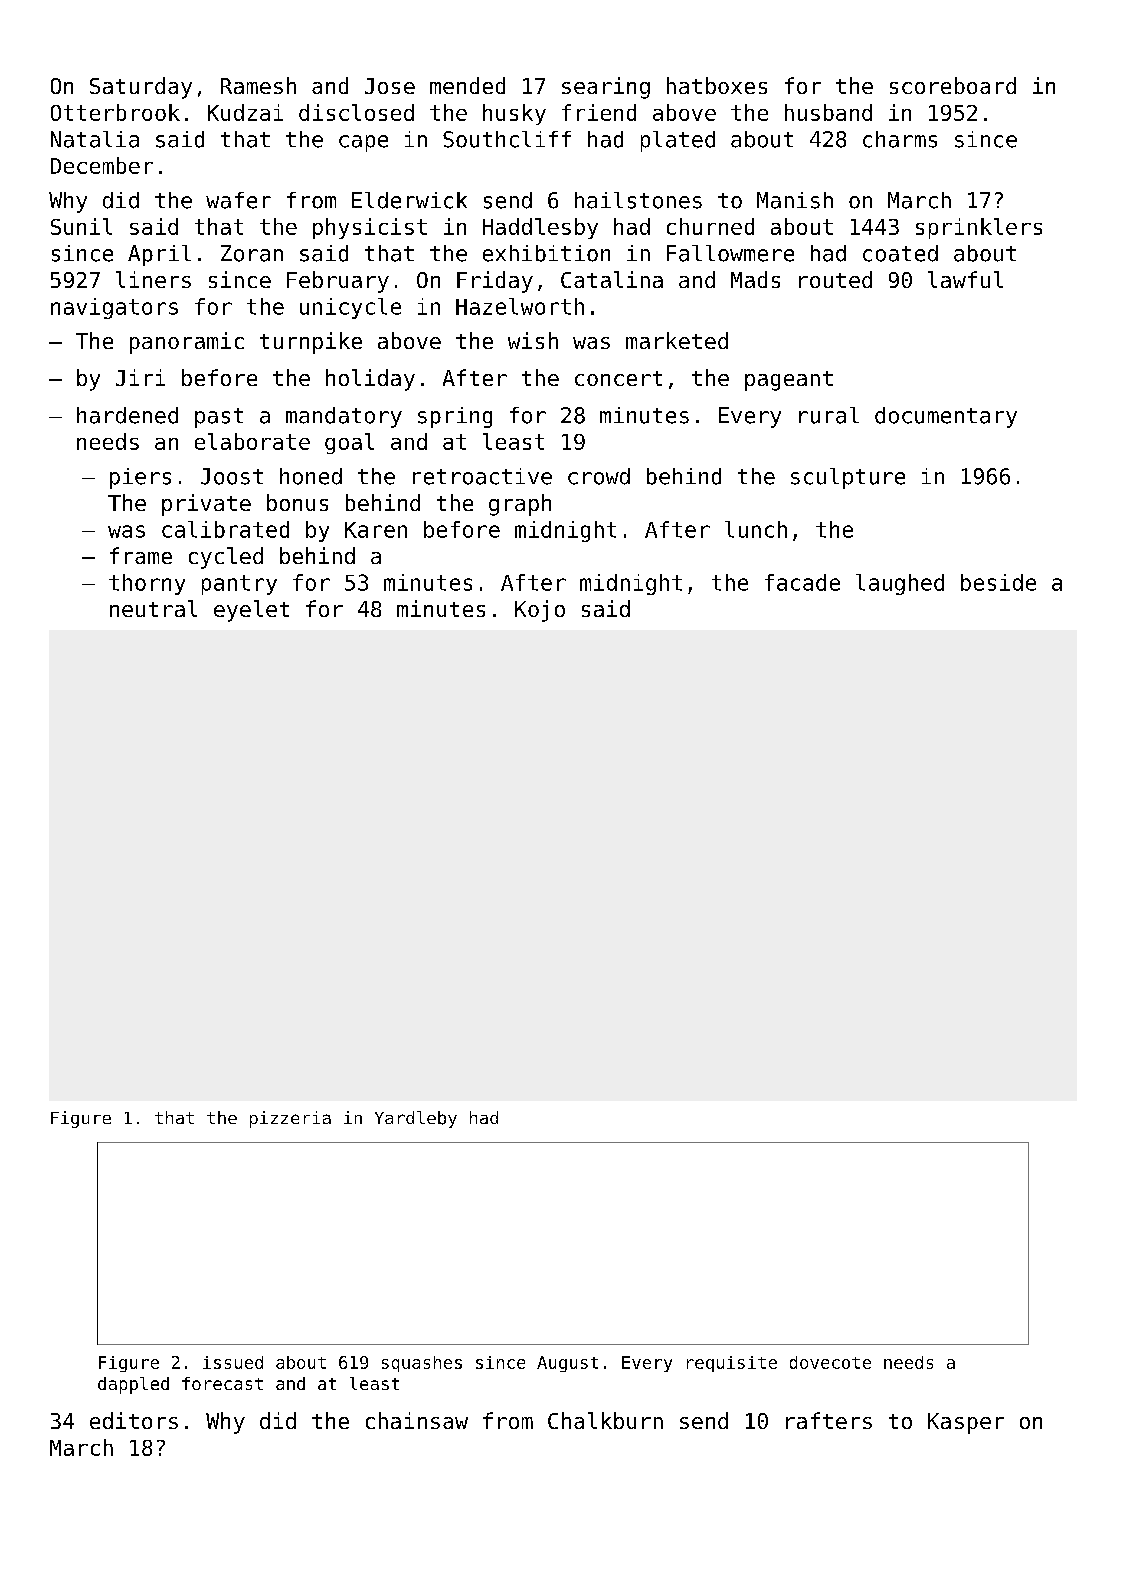  I want to click on dovecote, so click(830, 1362).
